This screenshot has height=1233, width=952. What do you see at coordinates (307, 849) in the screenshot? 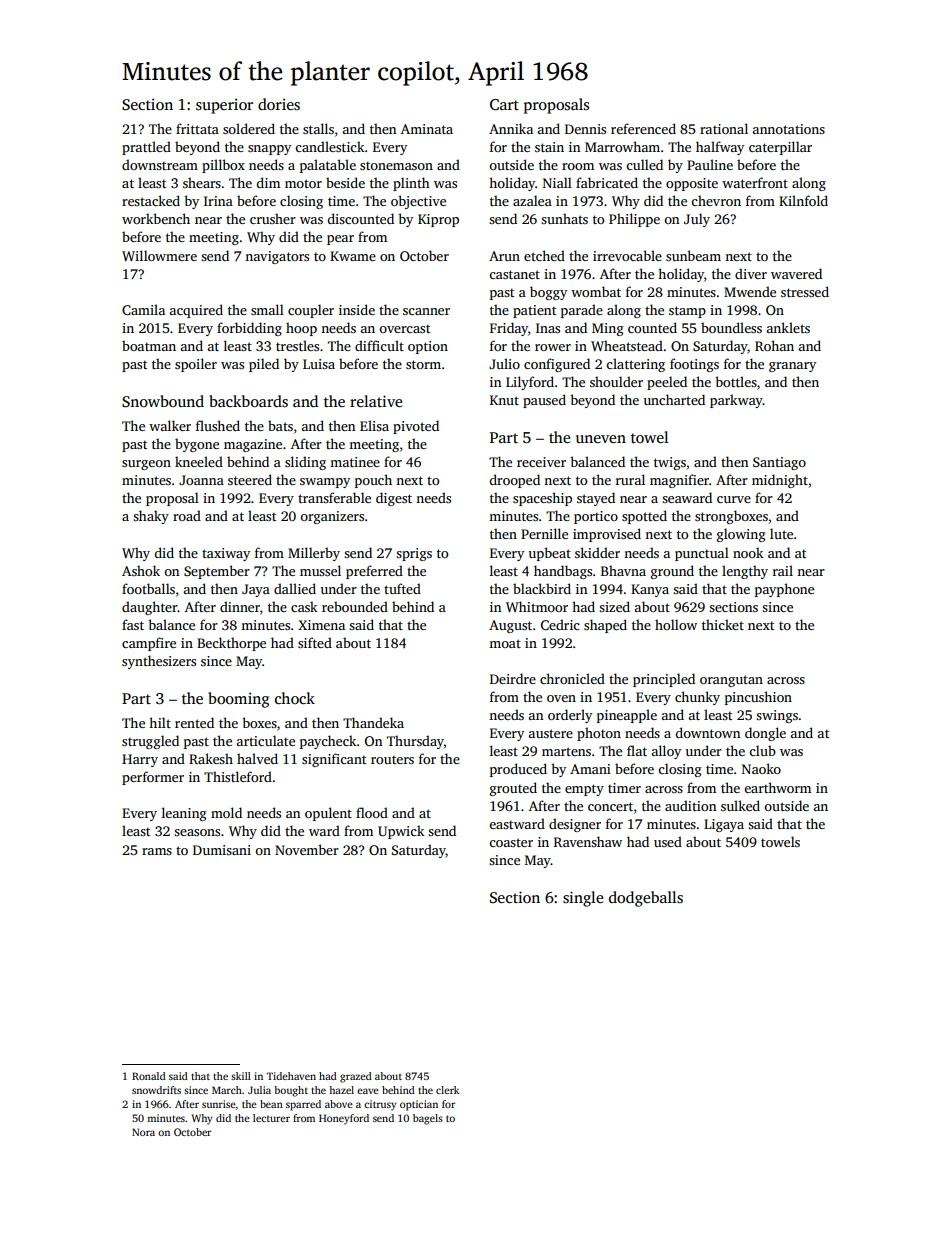
I see `November` at bounding box center [307, 849].
